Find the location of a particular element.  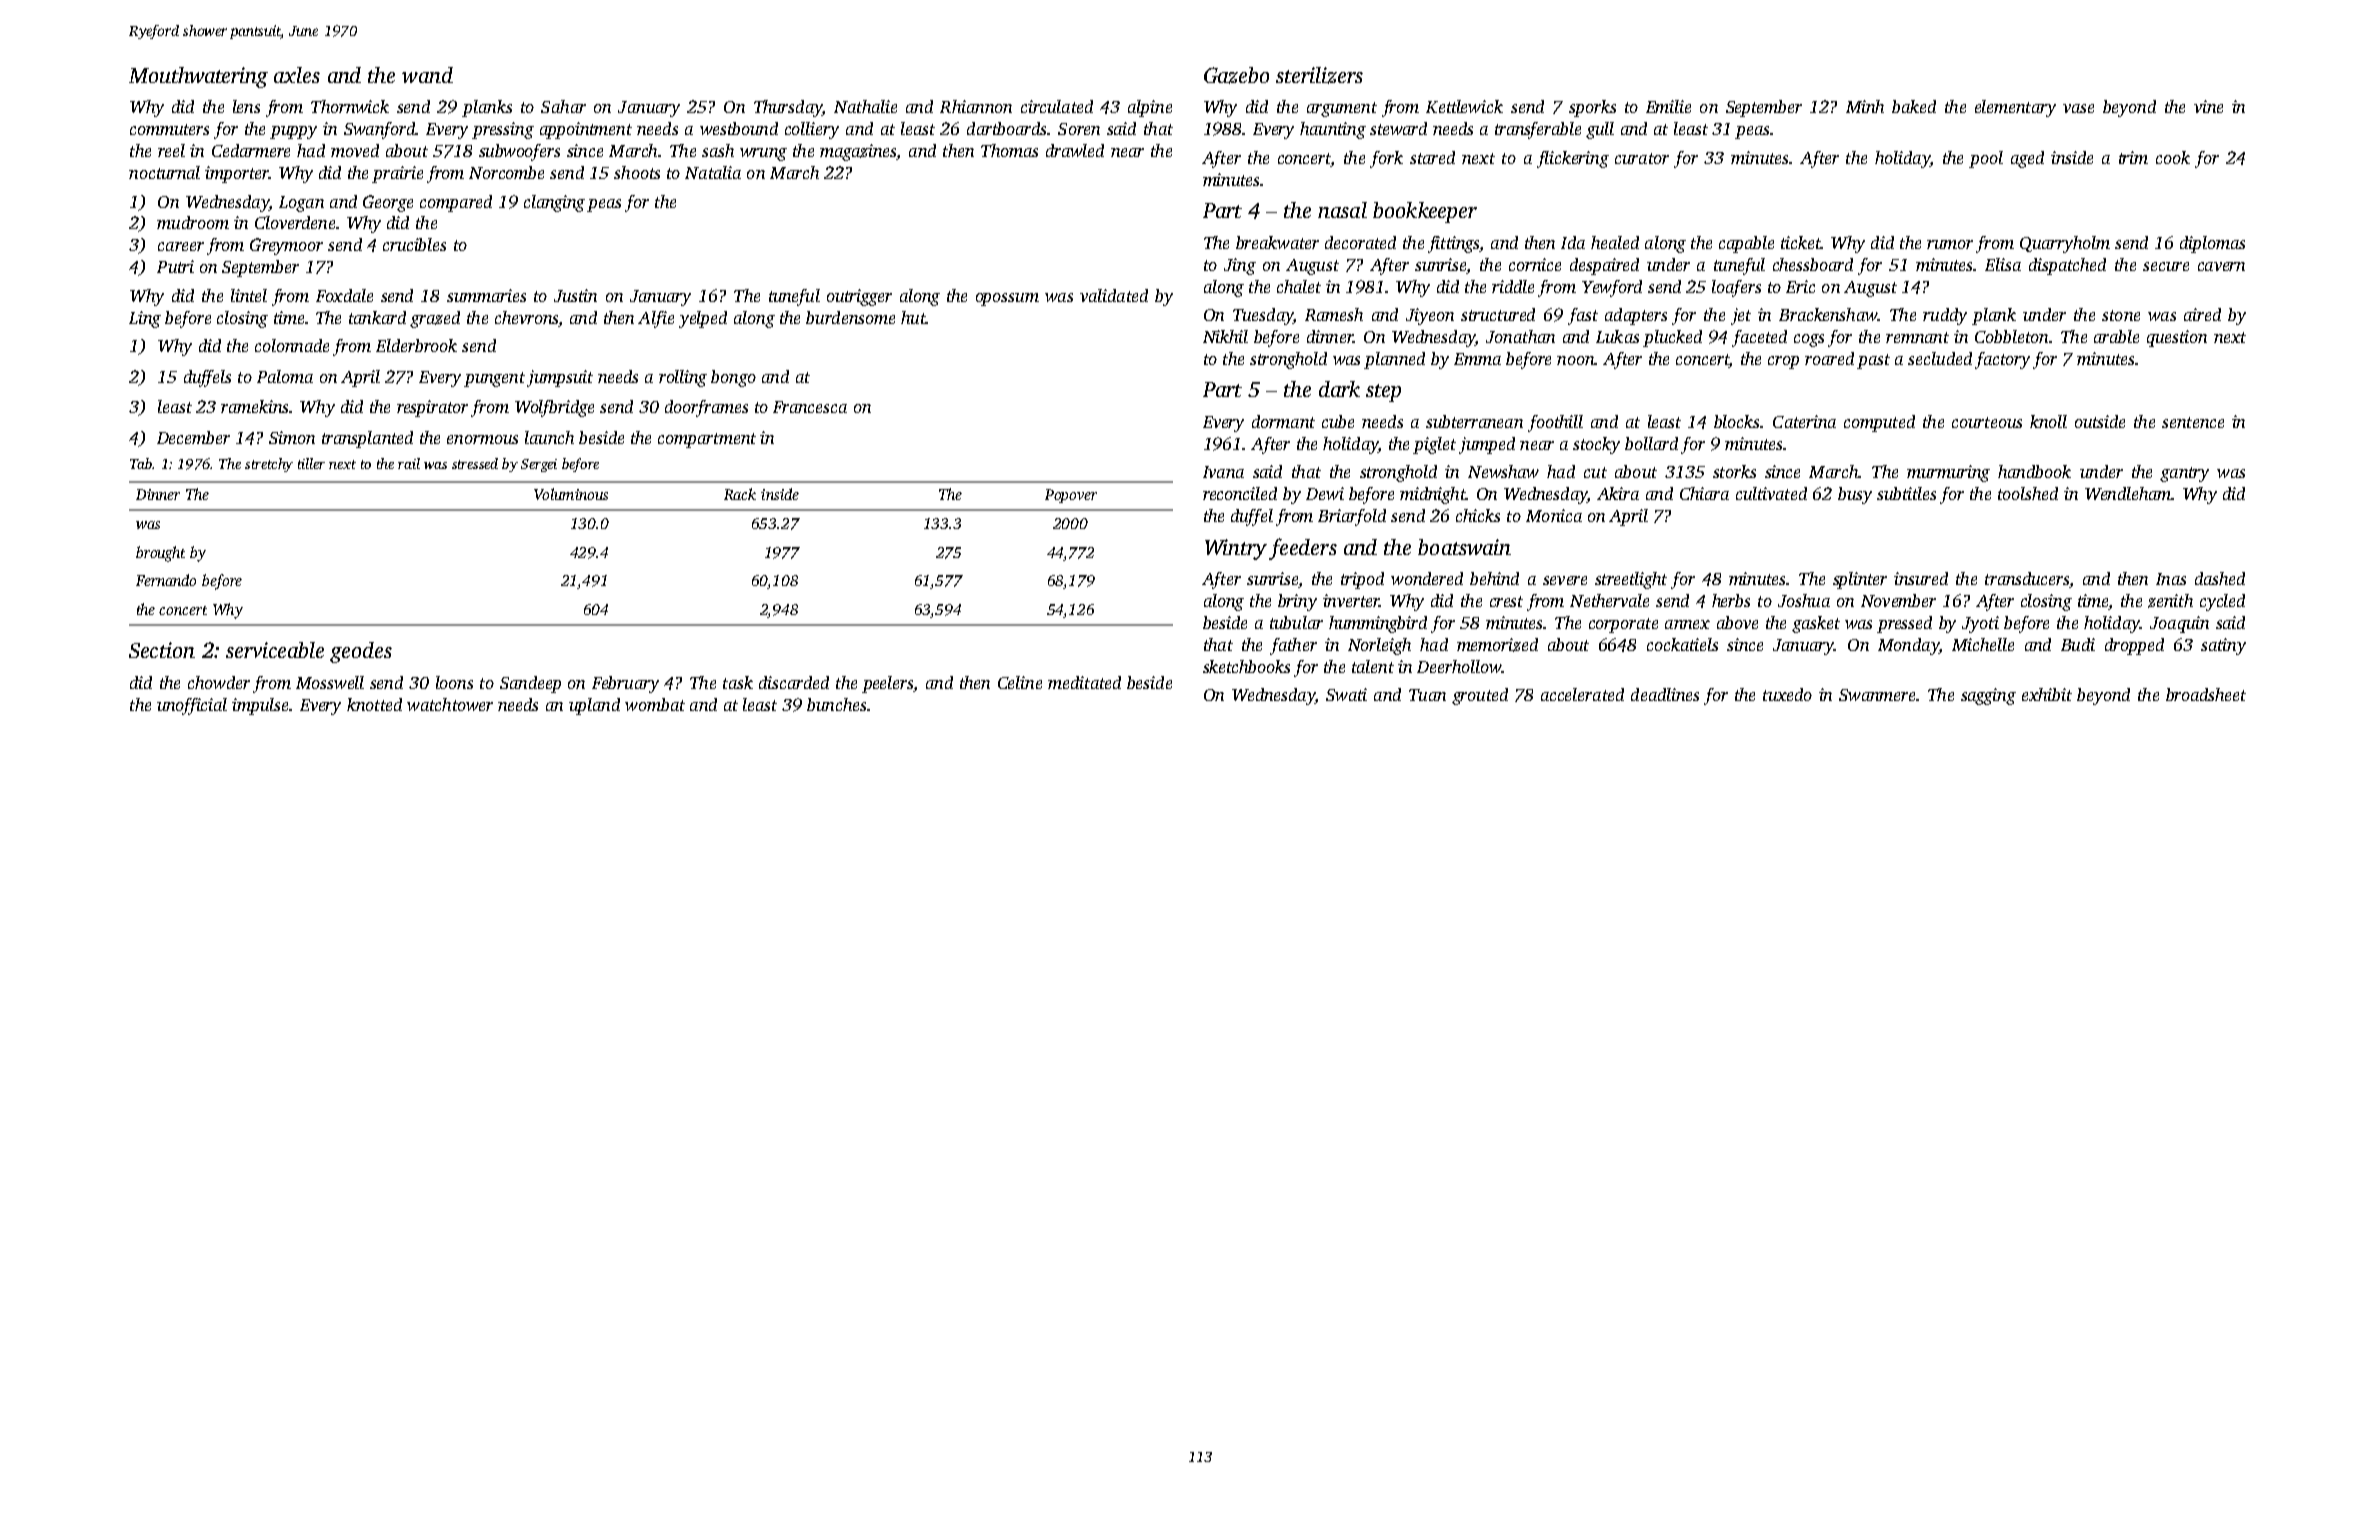

Wintry is located at coordinates (1236, 549).
